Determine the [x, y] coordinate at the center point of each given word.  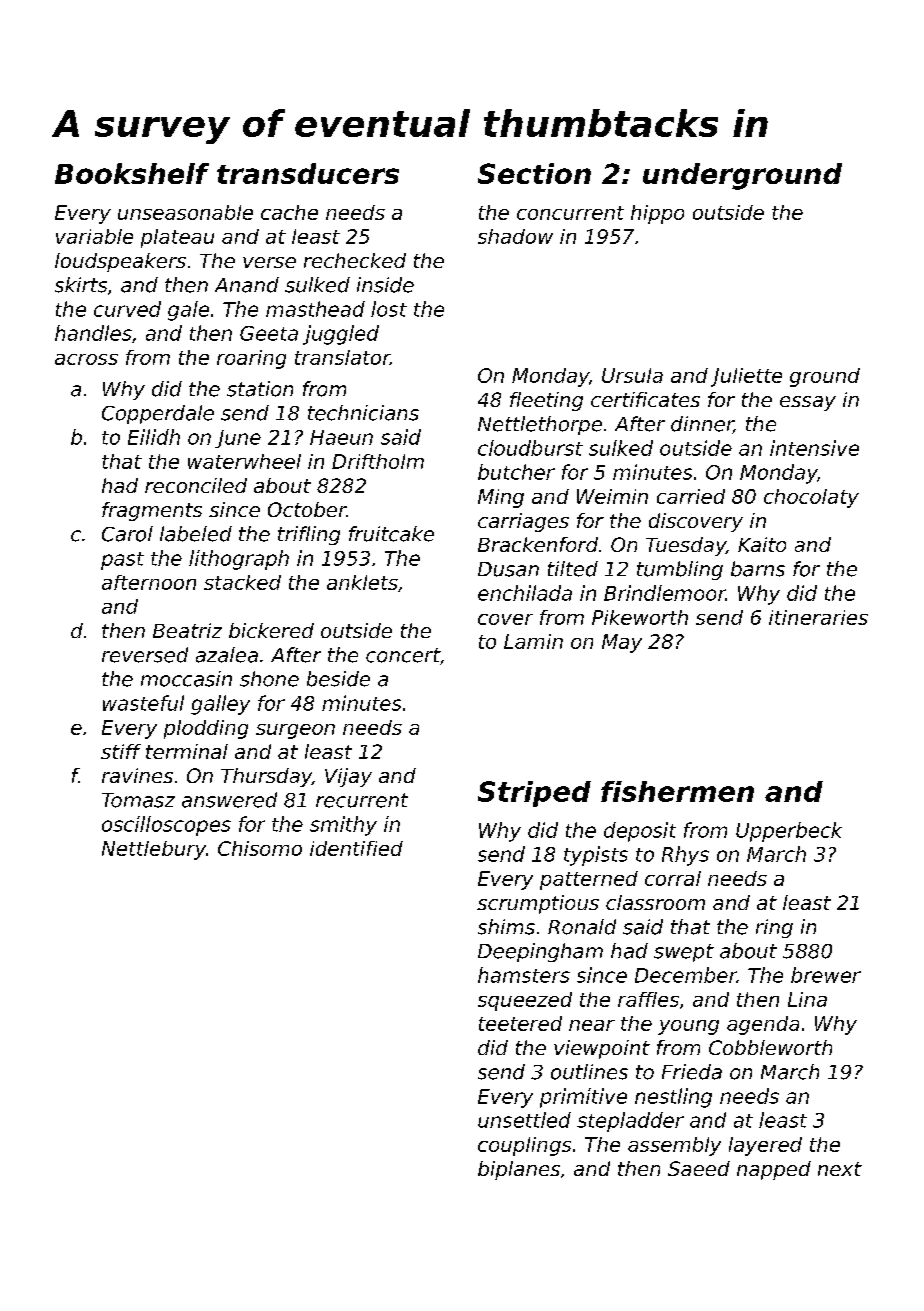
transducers [308, 173]
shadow [515, 236]
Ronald [582, 927]
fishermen [677, 791]
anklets [362, 582]
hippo [657, 214]
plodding [206, 729]
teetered [520, 1023]
